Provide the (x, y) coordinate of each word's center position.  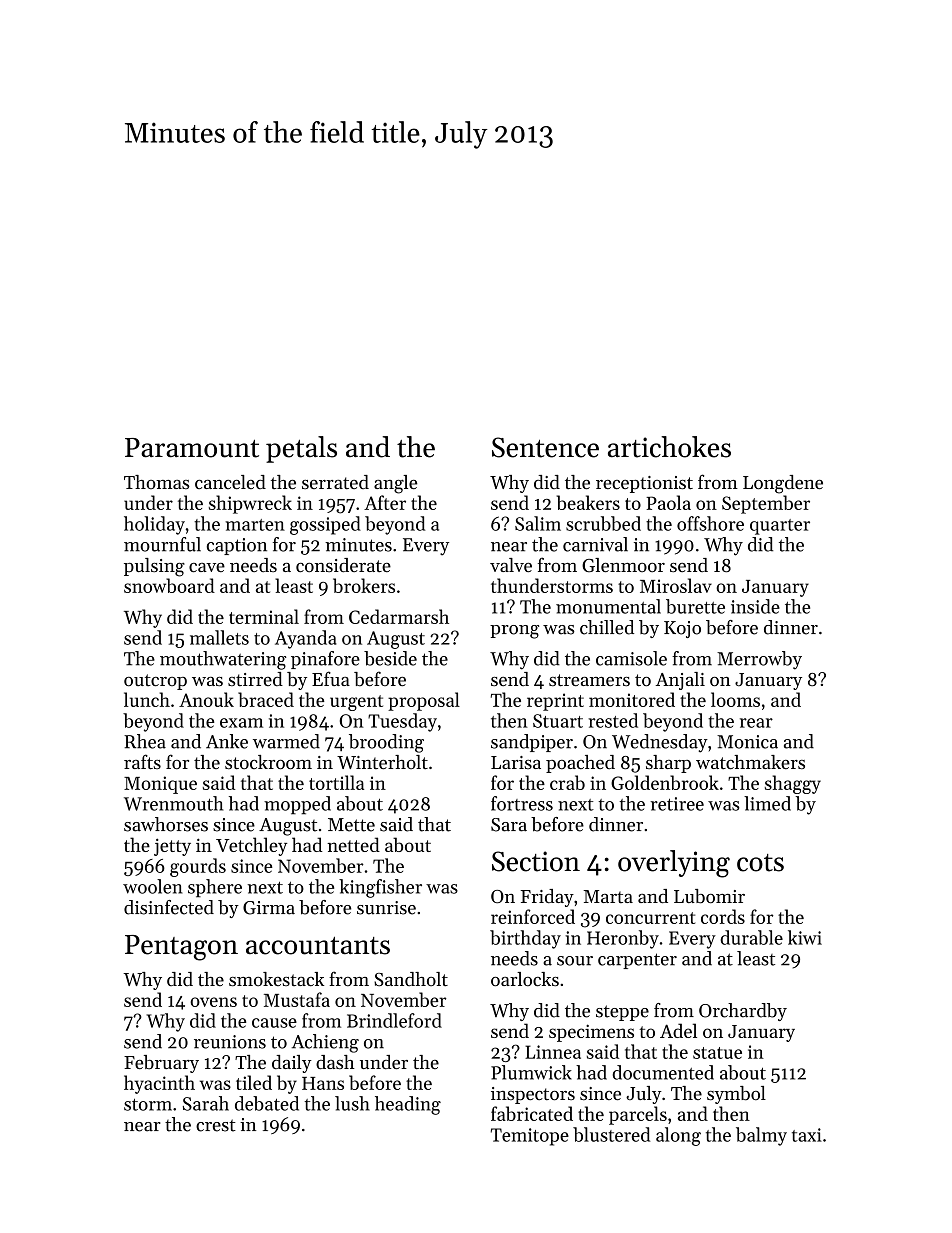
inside (755, 606)
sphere (215, 888)
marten (255, 525)
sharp (668, 764)
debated (267, 1103)
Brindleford (394, 1020)
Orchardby (743, 1012)
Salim (538, 523)
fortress (522, 803)
